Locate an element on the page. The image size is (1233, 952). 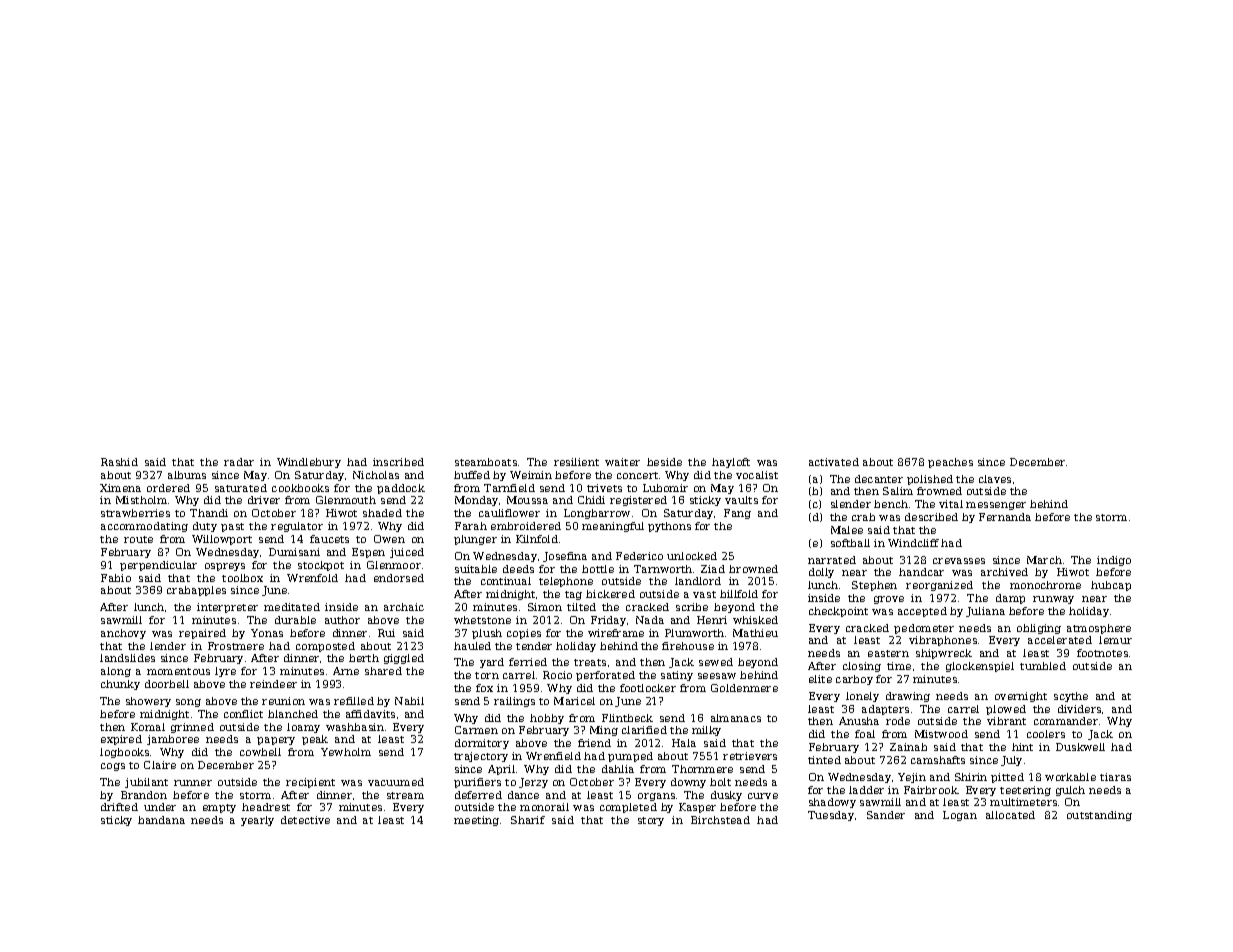
obliging is located at coordinates (1039, 629).
